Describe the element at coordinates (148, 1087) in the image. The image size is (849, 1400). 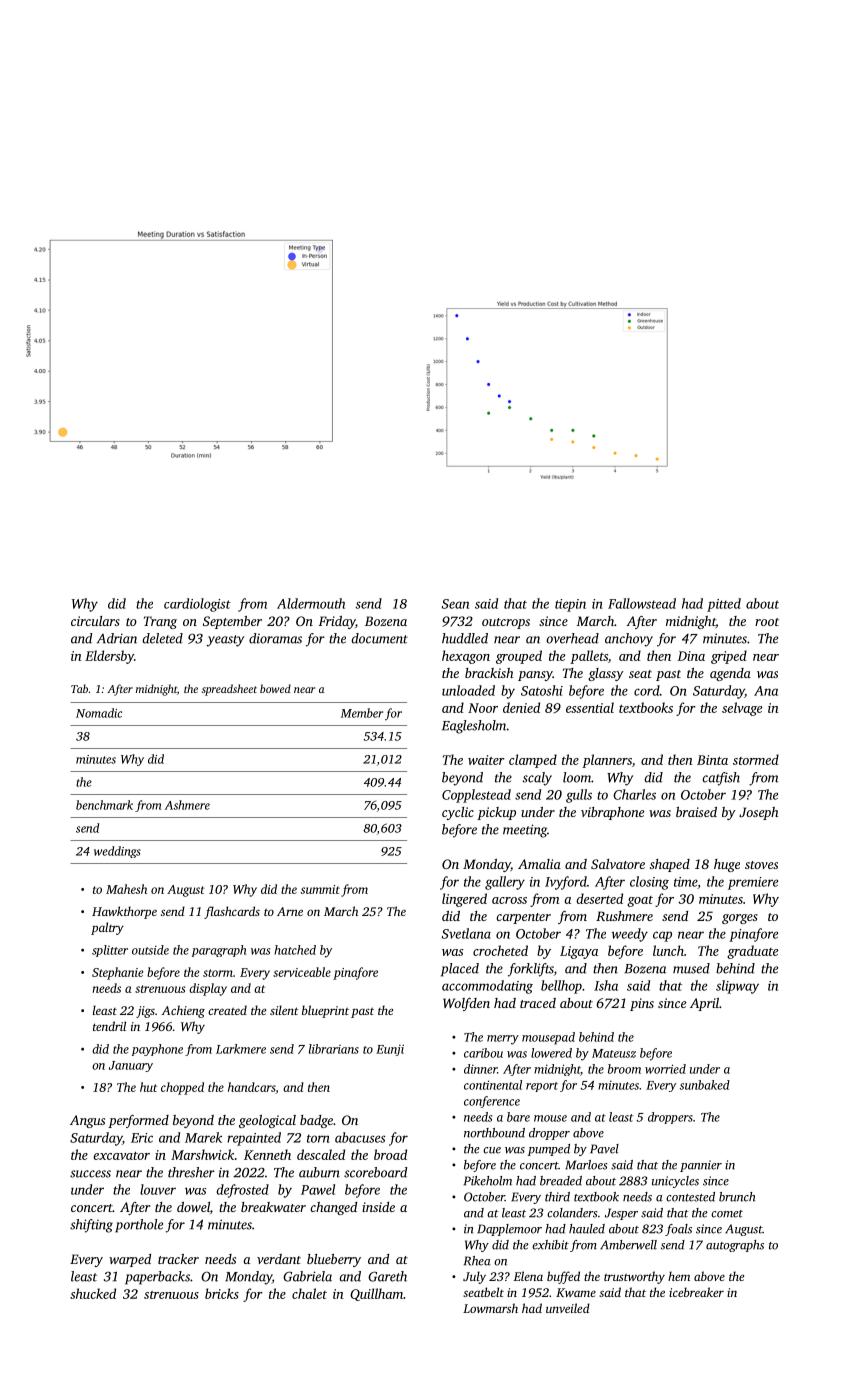
I see `hut` at that location.
